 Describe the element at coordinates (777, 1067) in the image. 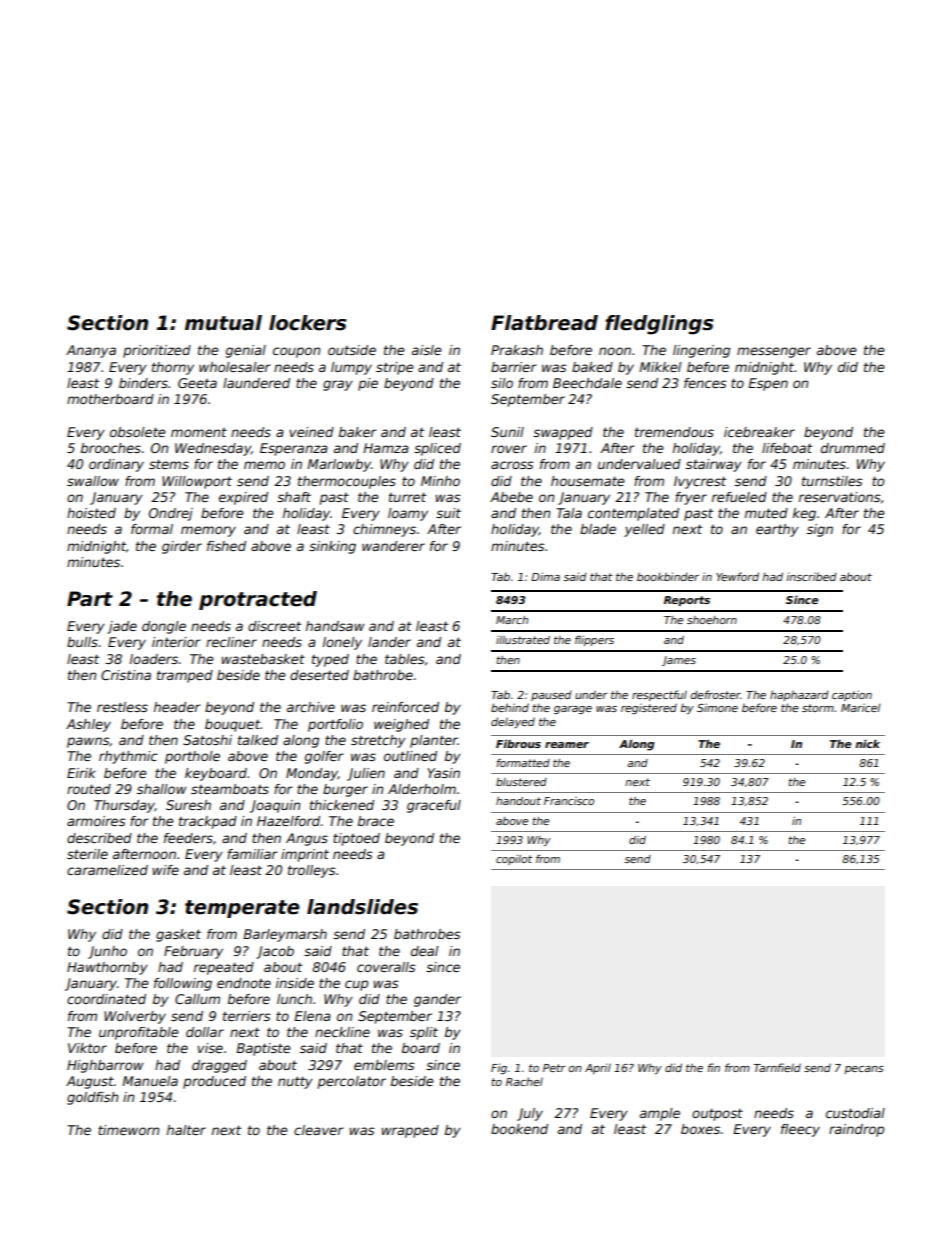

I see `Tarnfield` at that location.
